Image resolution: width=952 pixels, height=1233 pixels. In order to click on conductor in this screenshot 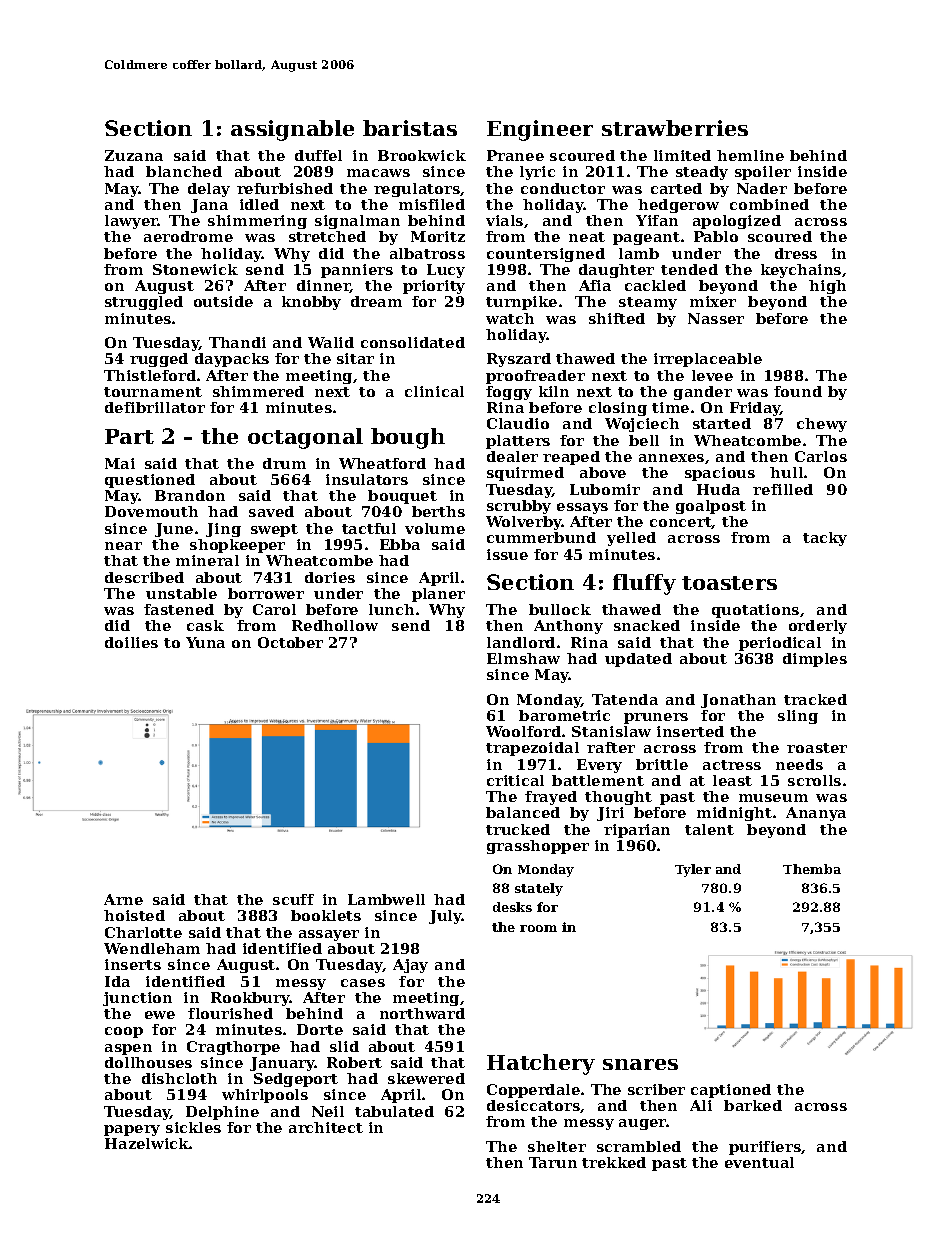, I will do `click(563, 188)`.
